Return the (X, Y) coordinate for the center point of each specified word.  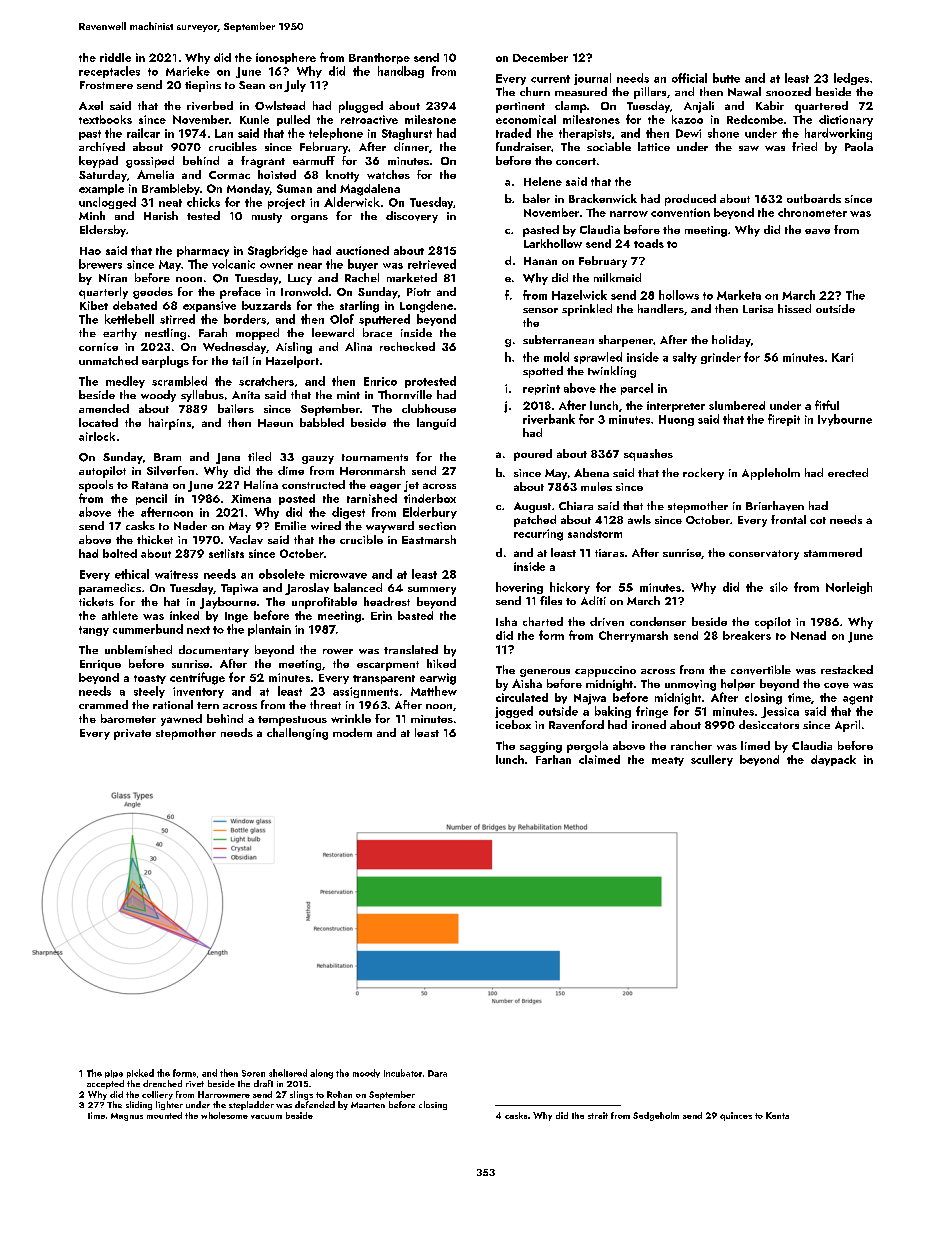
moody (366, 1073)
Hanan (540, 261)
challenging (297, 734)
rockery (703, 474)
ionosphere (286, 58)
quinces (736, 1116)
